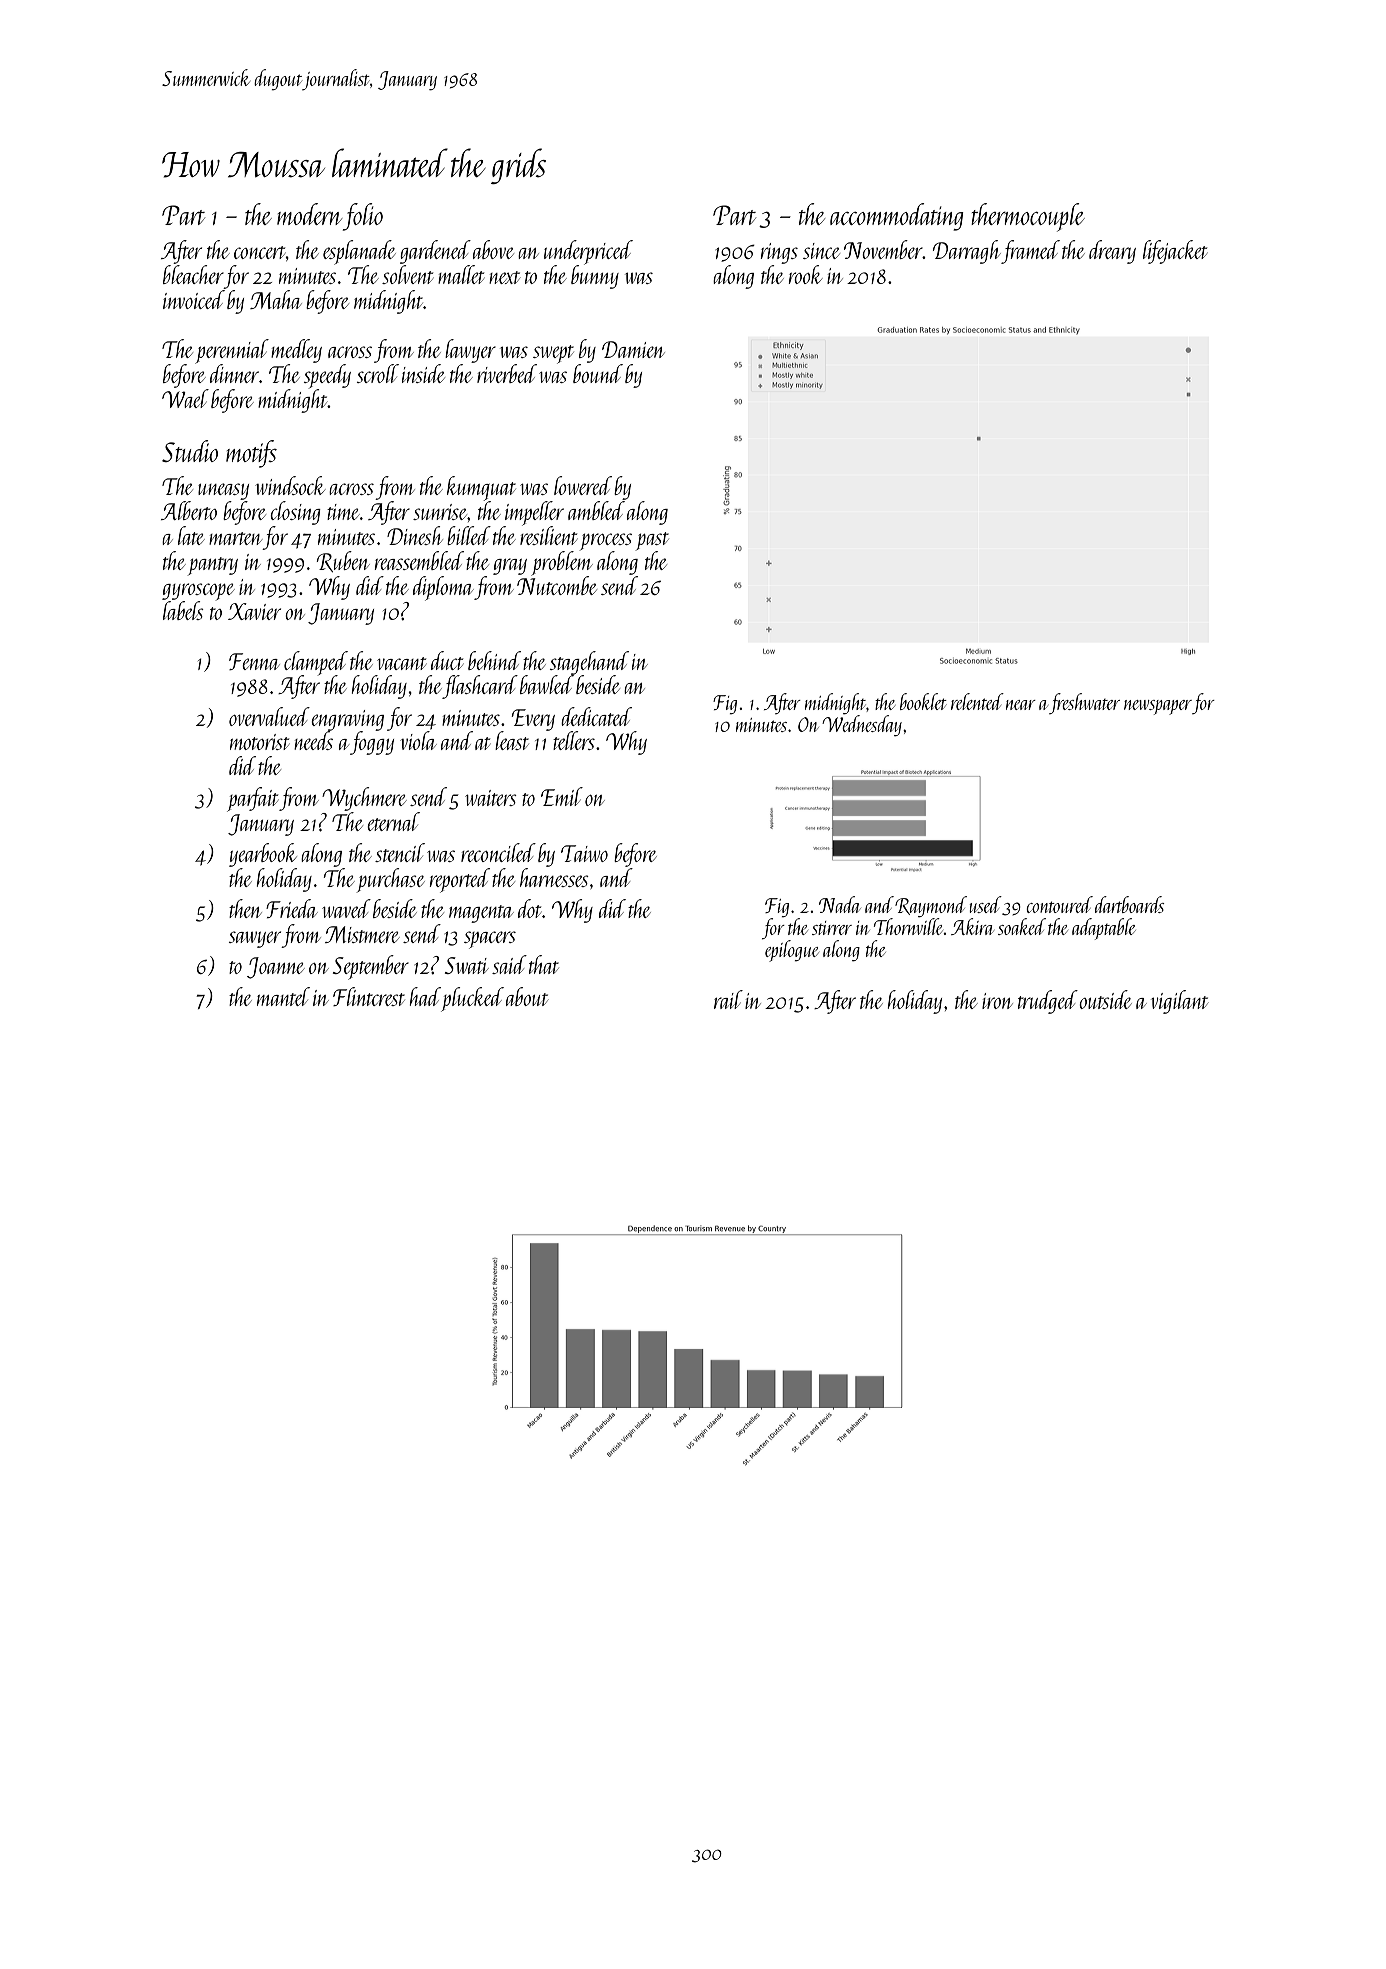 The width and height of the screenshot is (1386, 1969). Describe the element at coordinates (1112, 252) in the screenshot. I see `dreary` at that location.
